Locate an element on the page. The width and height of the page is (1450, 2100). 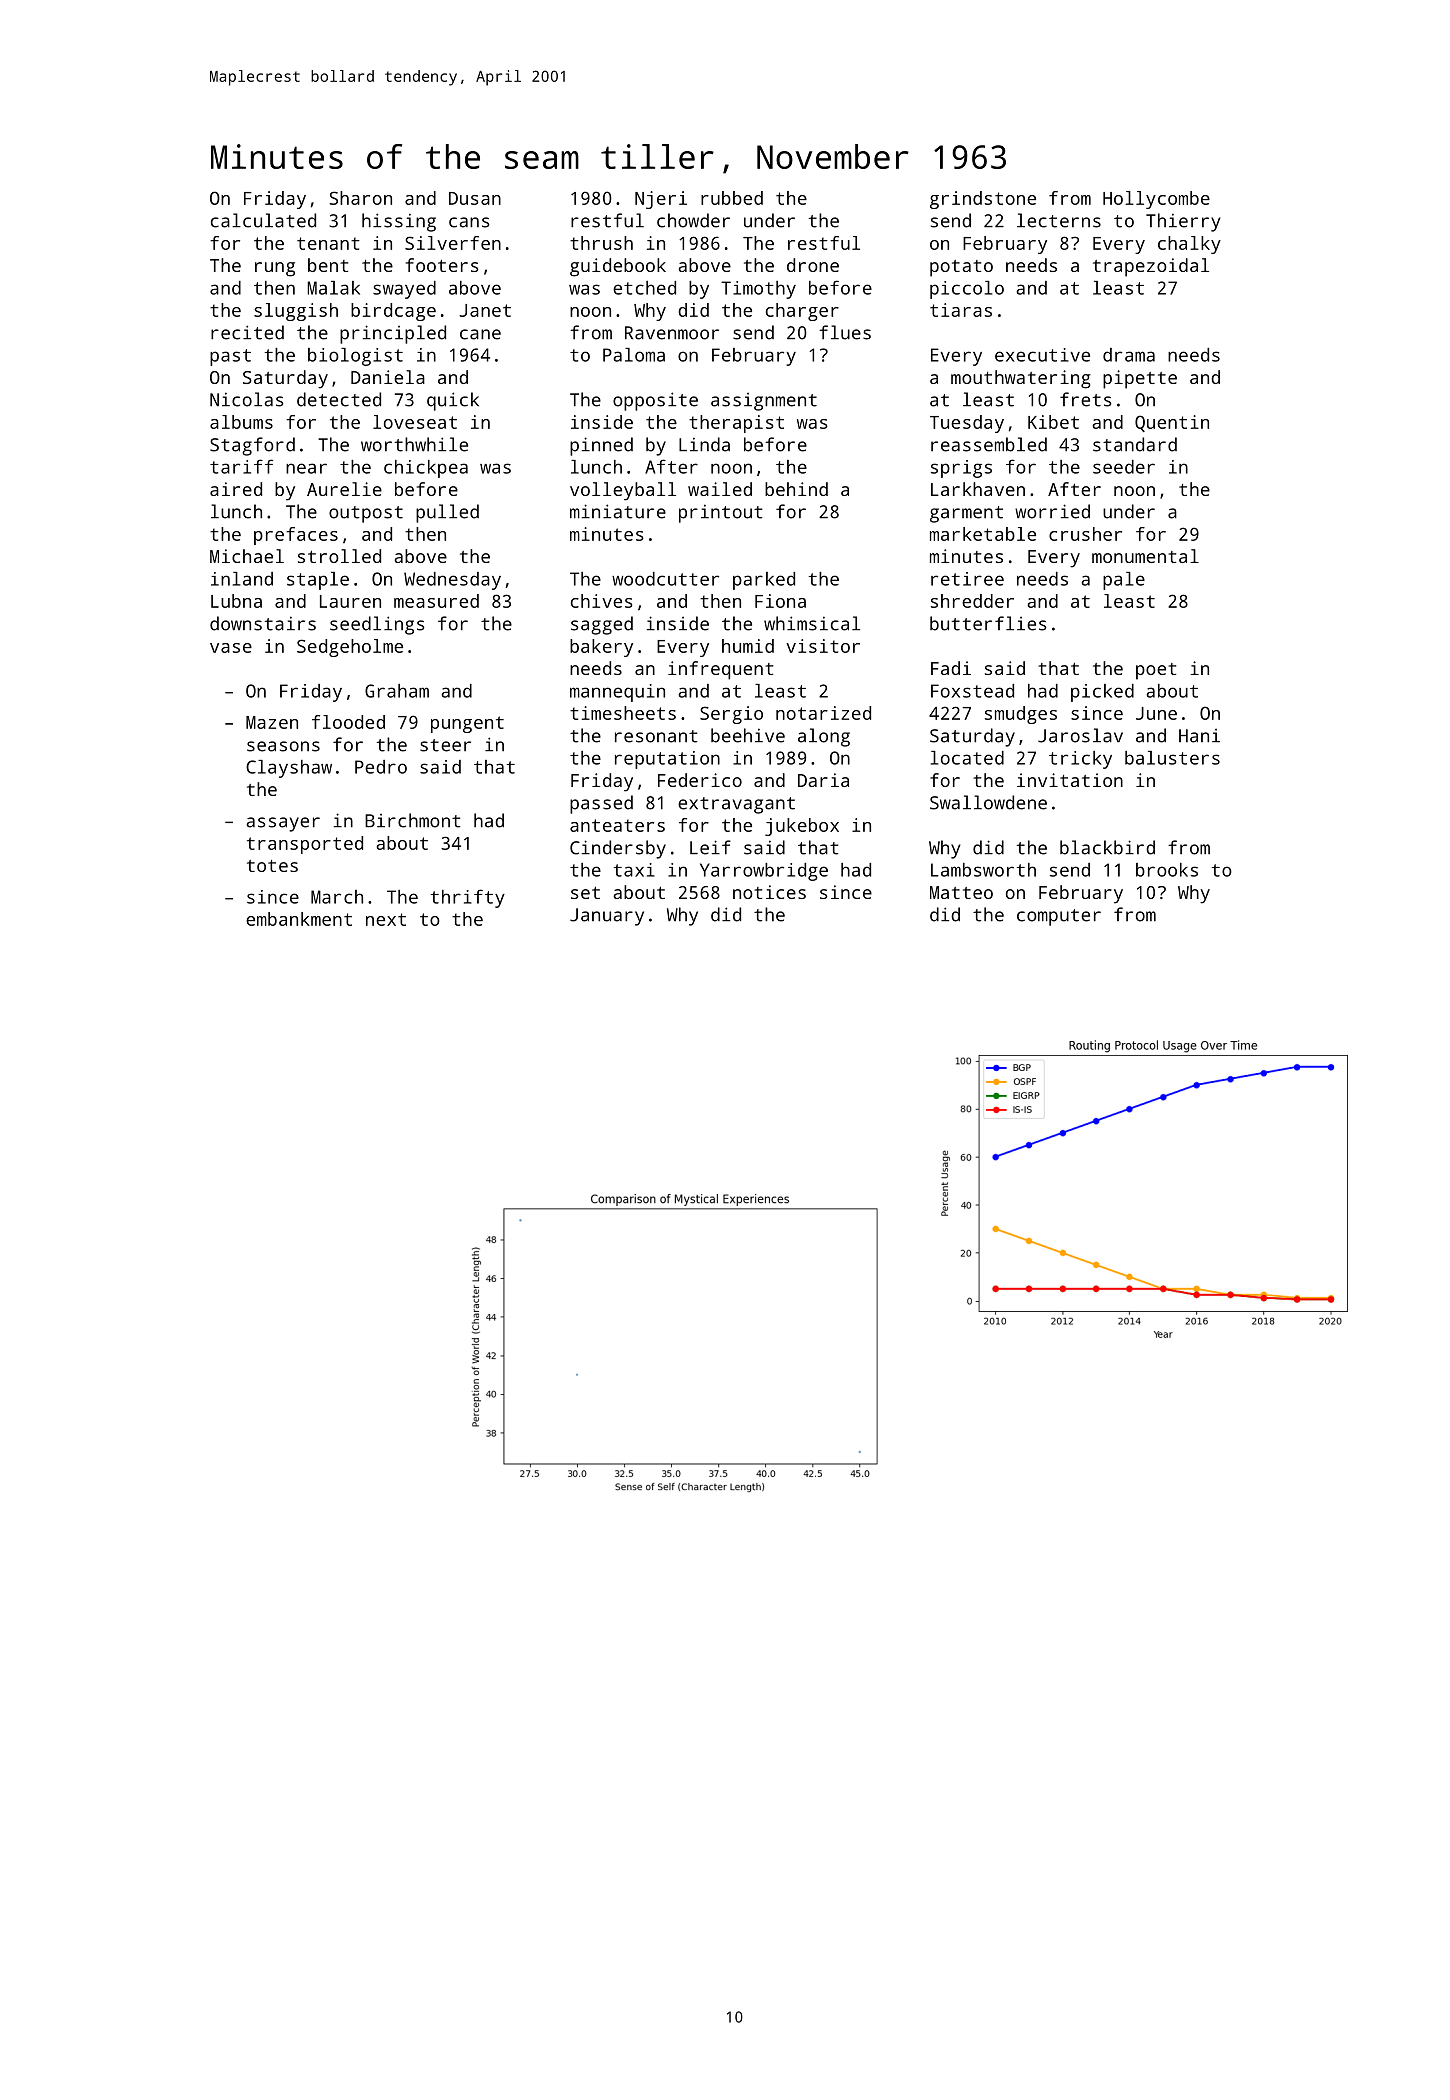
Matteo is located at coordinates (961, 892).
